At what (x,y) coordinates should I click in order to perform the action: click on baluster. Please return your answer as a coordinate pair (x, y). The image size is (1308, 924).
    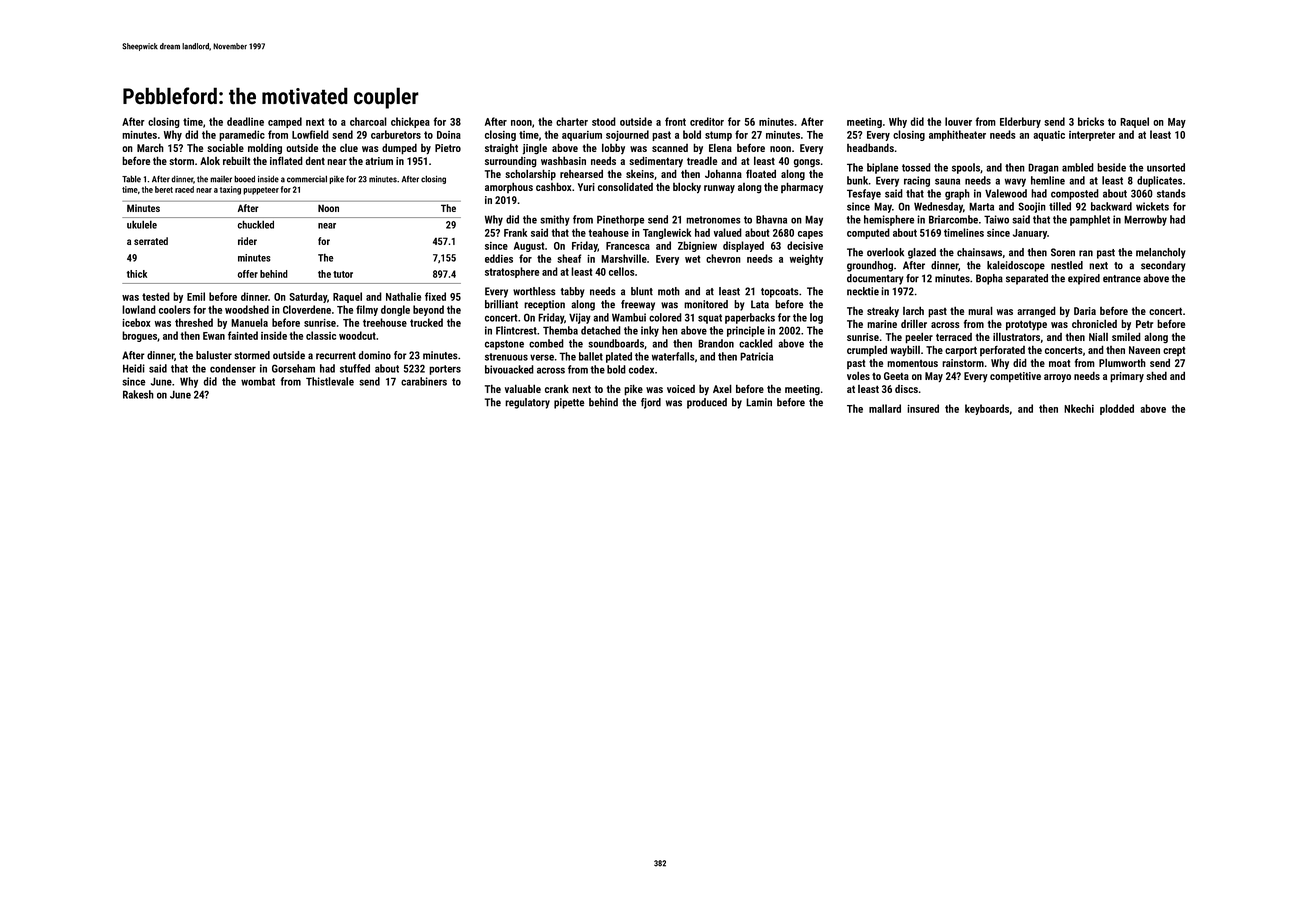
    Looking at the image, I should click on (214, 355).
